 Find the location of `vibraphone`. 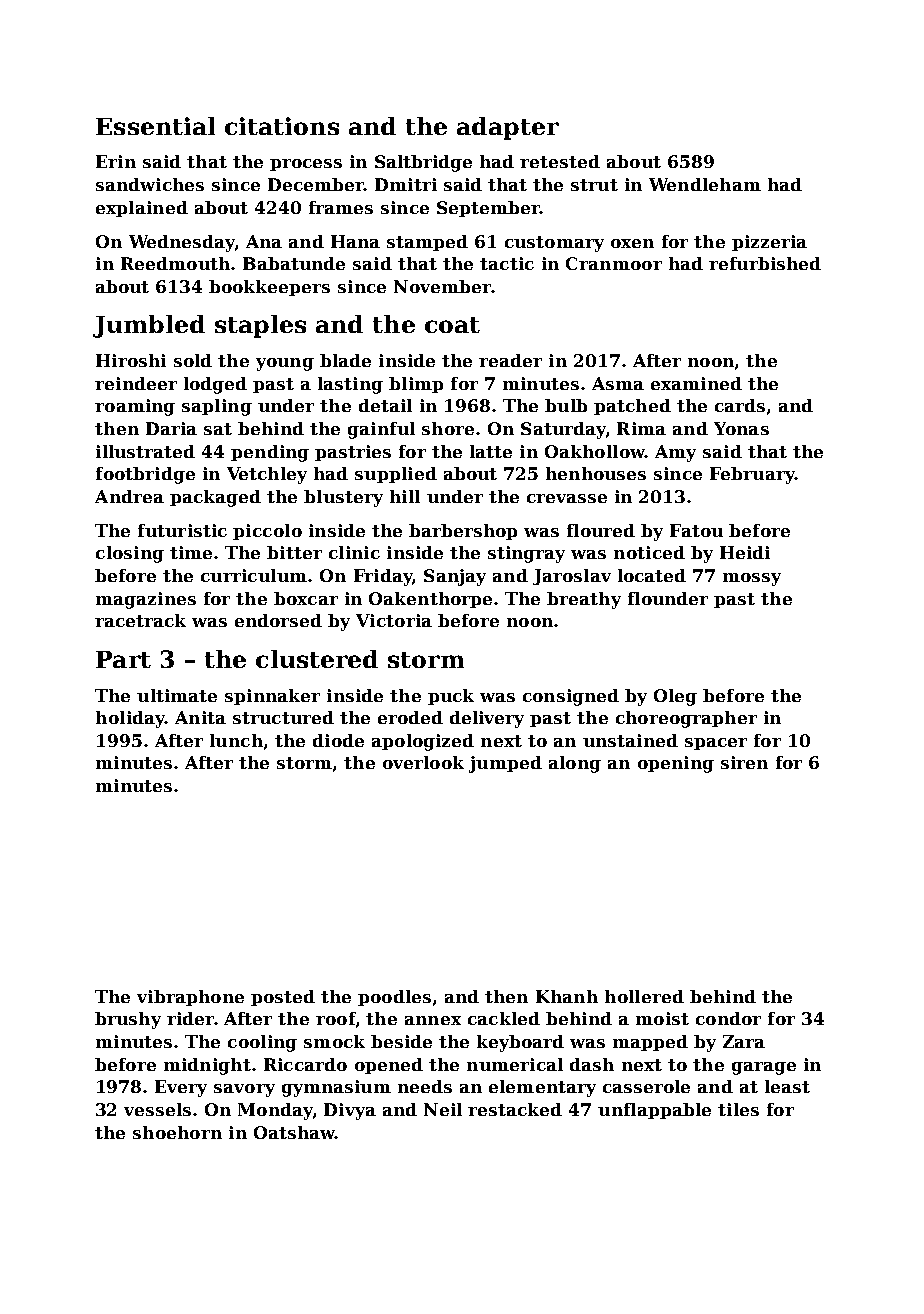

vibraphone is located at coordinates (190, 998).
